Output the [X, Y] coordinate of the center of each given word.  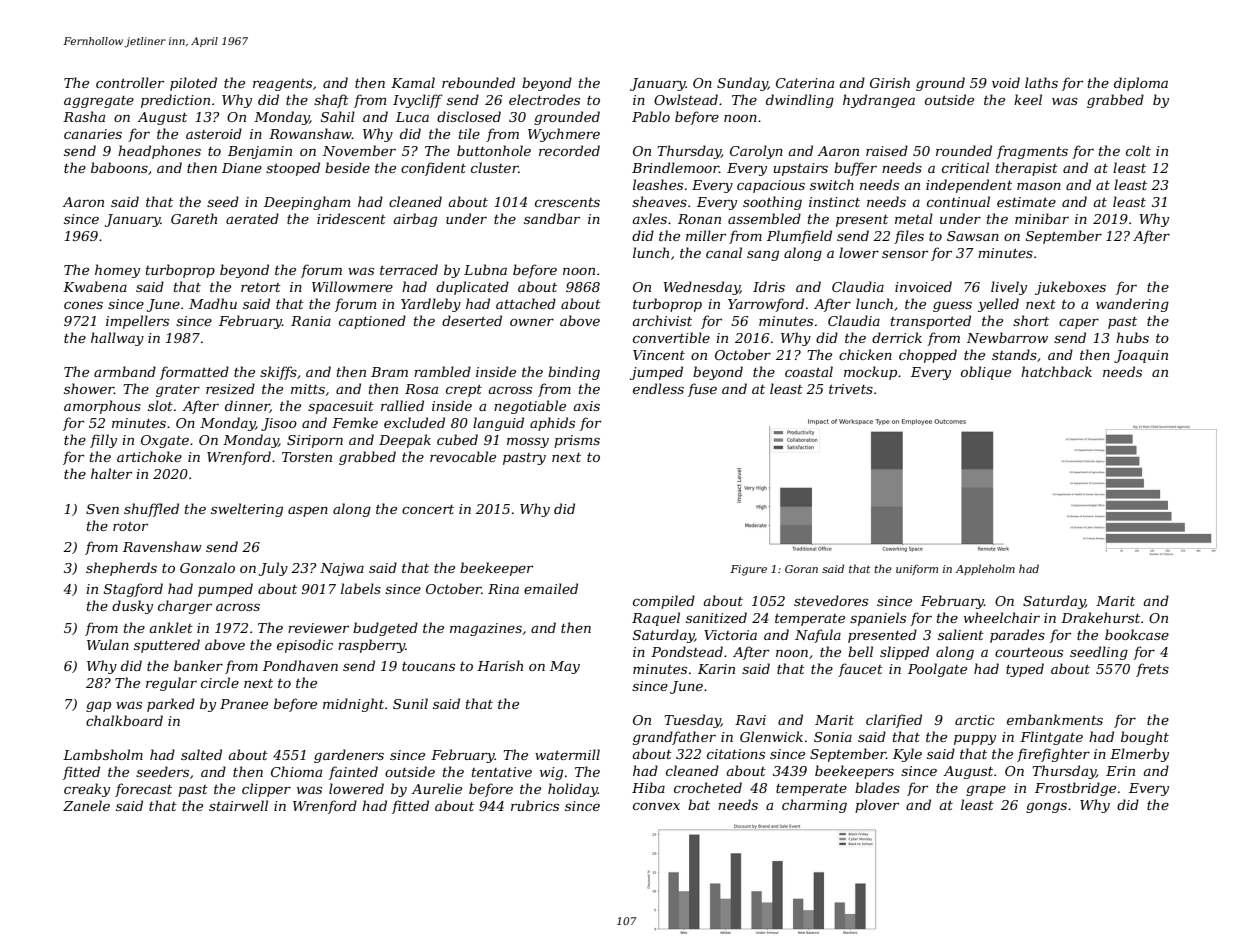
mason [1039, 186]
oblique [986, 373]
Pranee [244, 704]
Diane [242, 168]
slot [160, 405]
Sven [102, 509]
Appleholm [985, 569]
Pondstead [687, 651]
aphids [552, 424]
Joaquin [1141, 356]
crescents [567, 202]
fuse [702, 390]
